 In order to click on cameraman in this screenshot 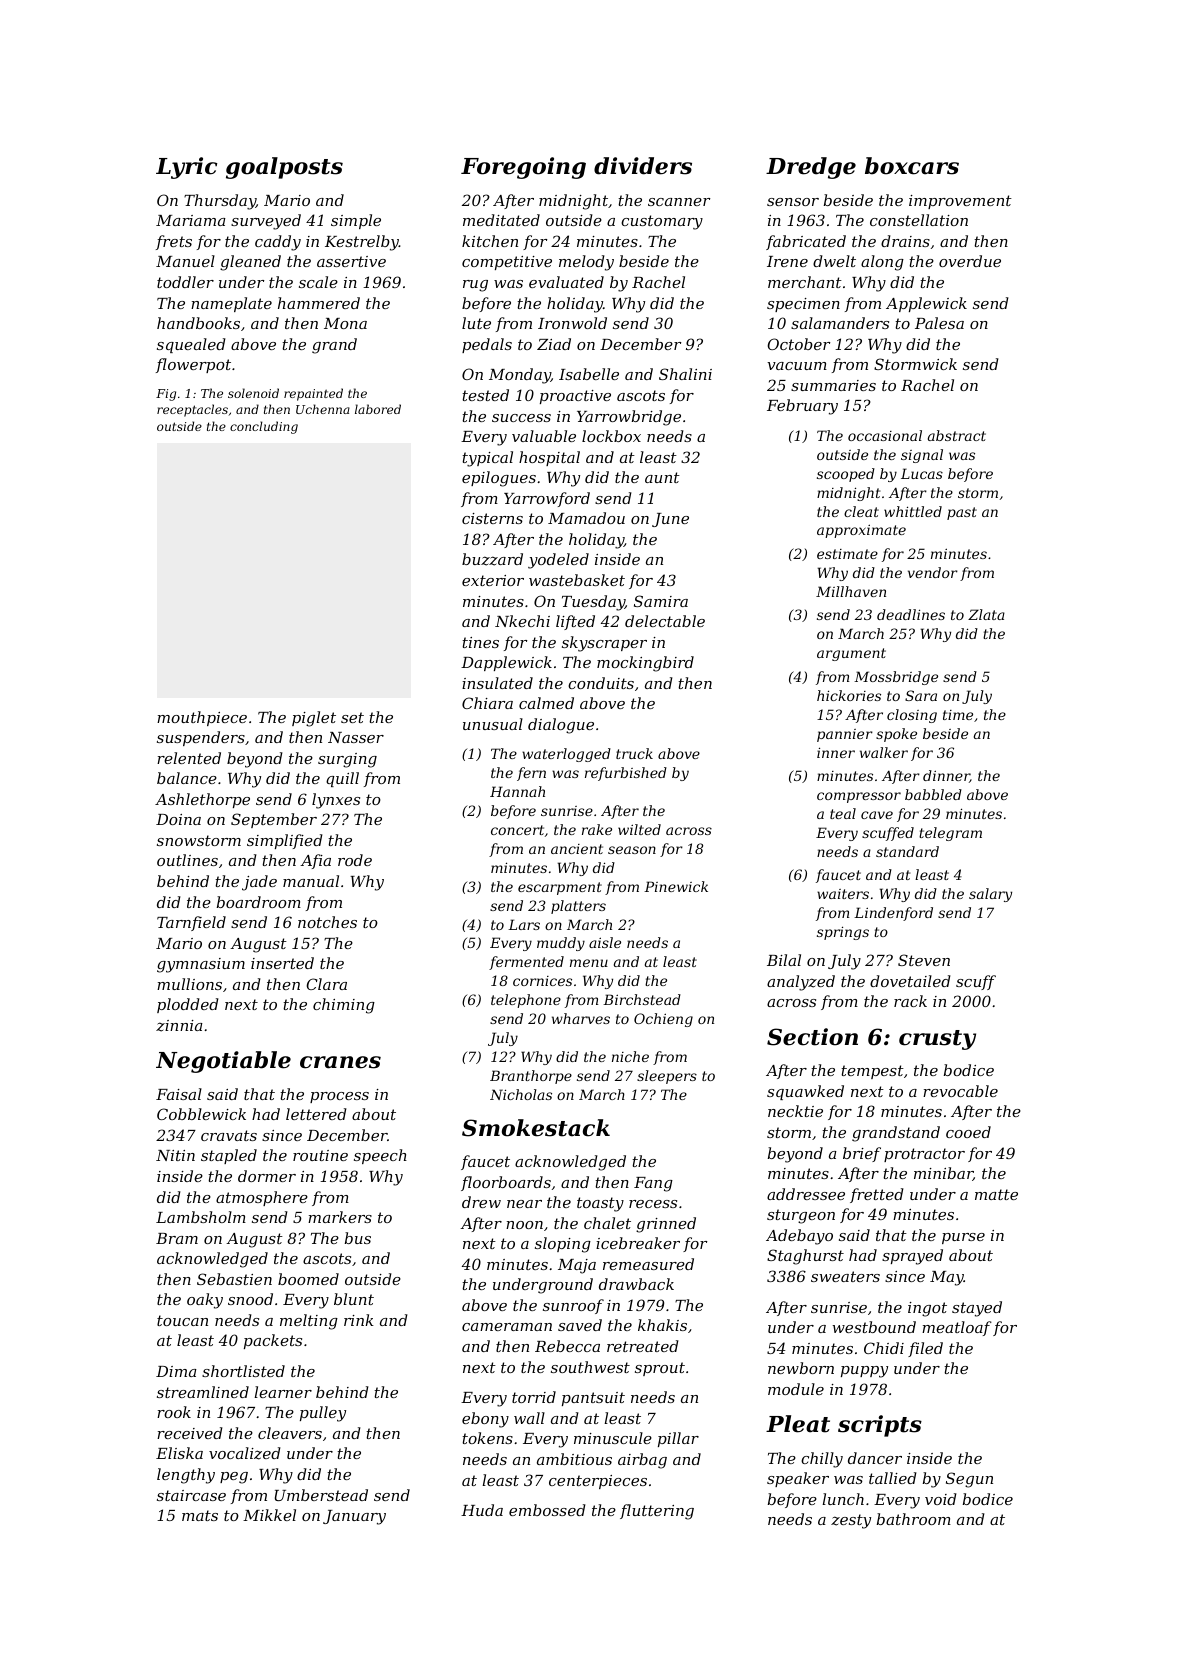, I will do `click(507, 1327)`.
